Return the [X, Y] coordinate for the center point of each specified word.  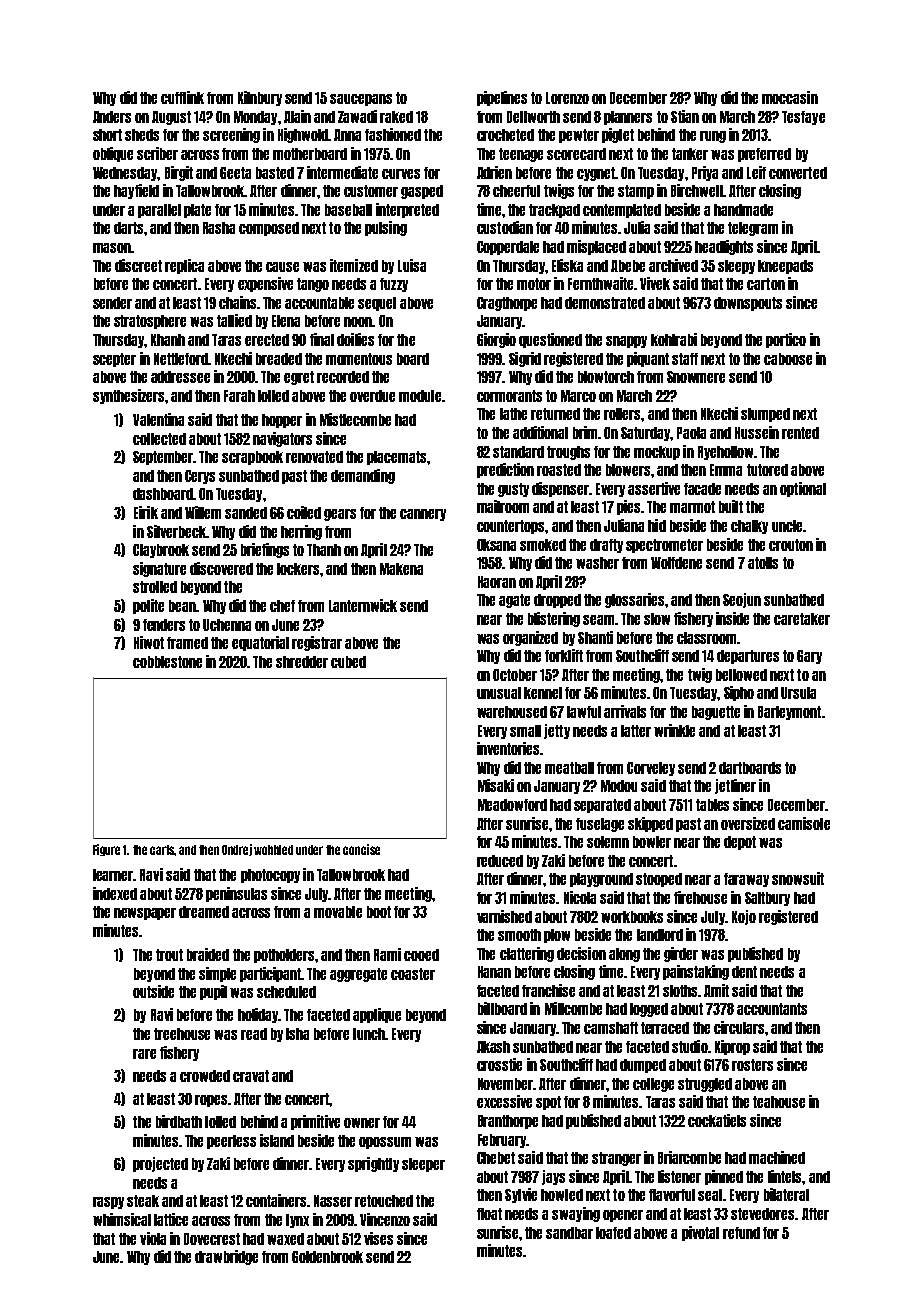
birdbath [179, 1121]
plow [557, 936]
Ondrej [237, 850]
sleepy [736, 267]
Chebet [496, 1158]
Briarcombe [689, 1157]
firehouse [700, 897]
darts [128, 228]
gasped [422, 192]
